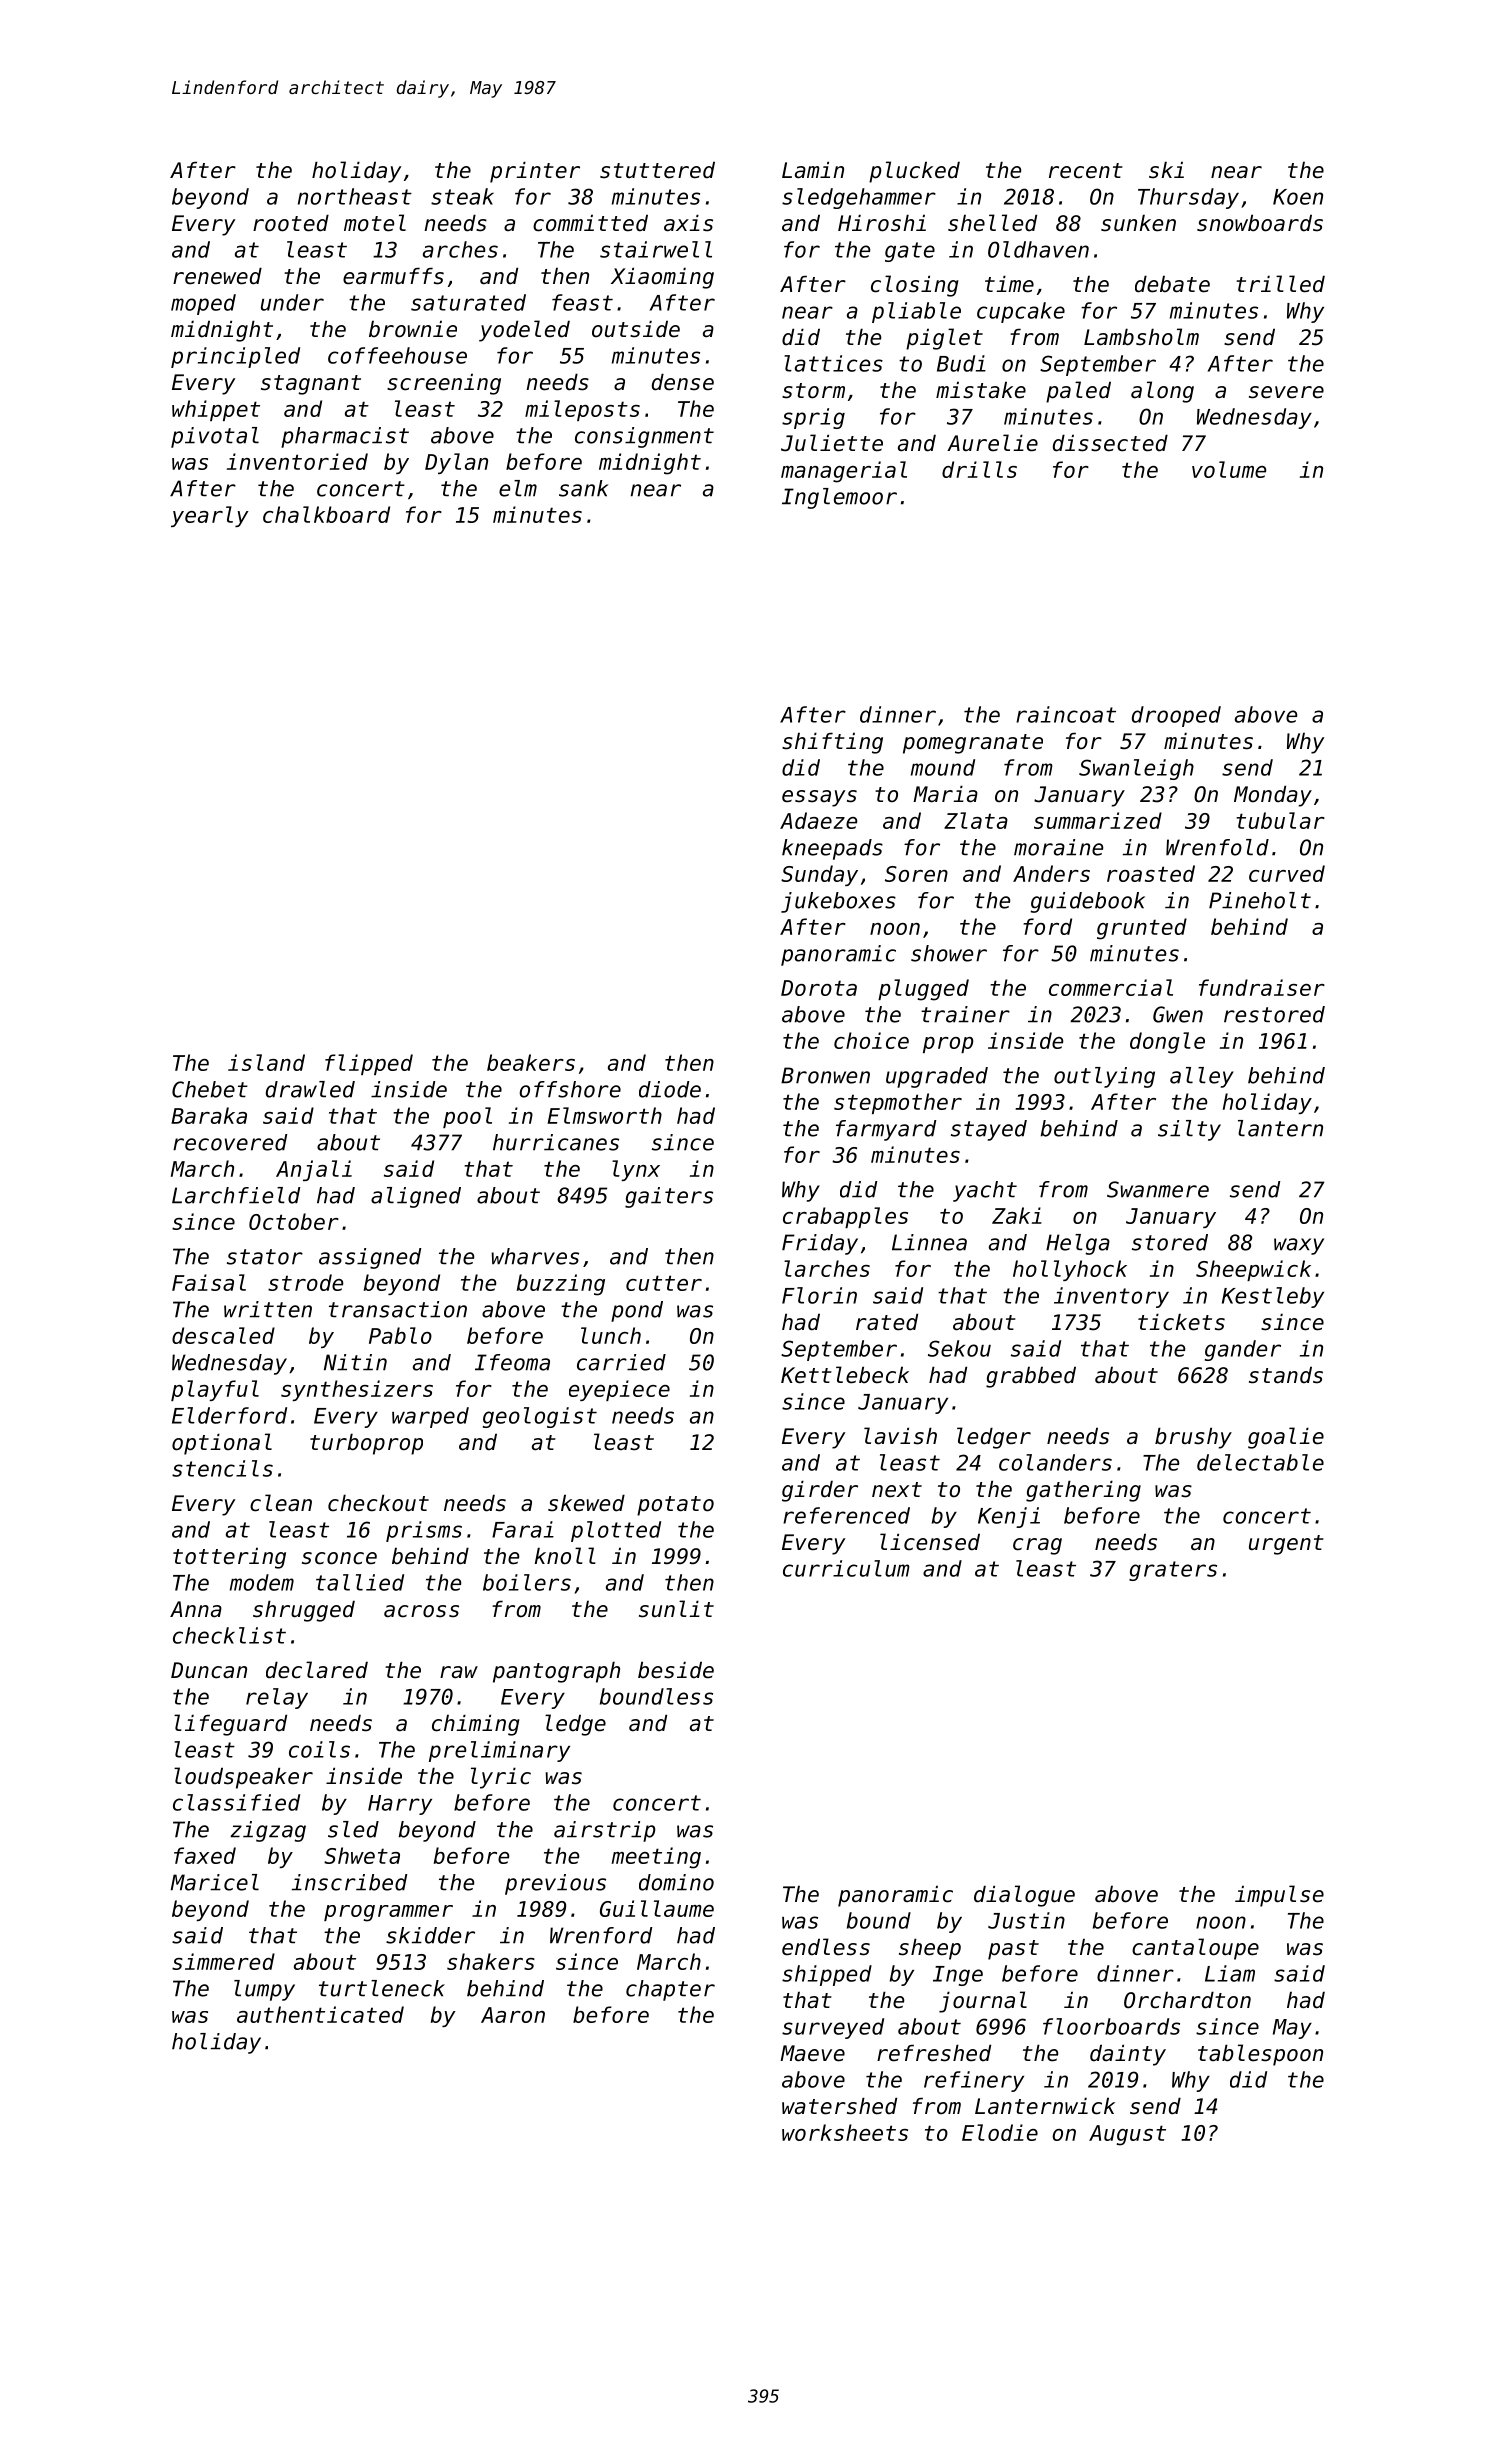  I want to click on August, so click(1127, 2135).
